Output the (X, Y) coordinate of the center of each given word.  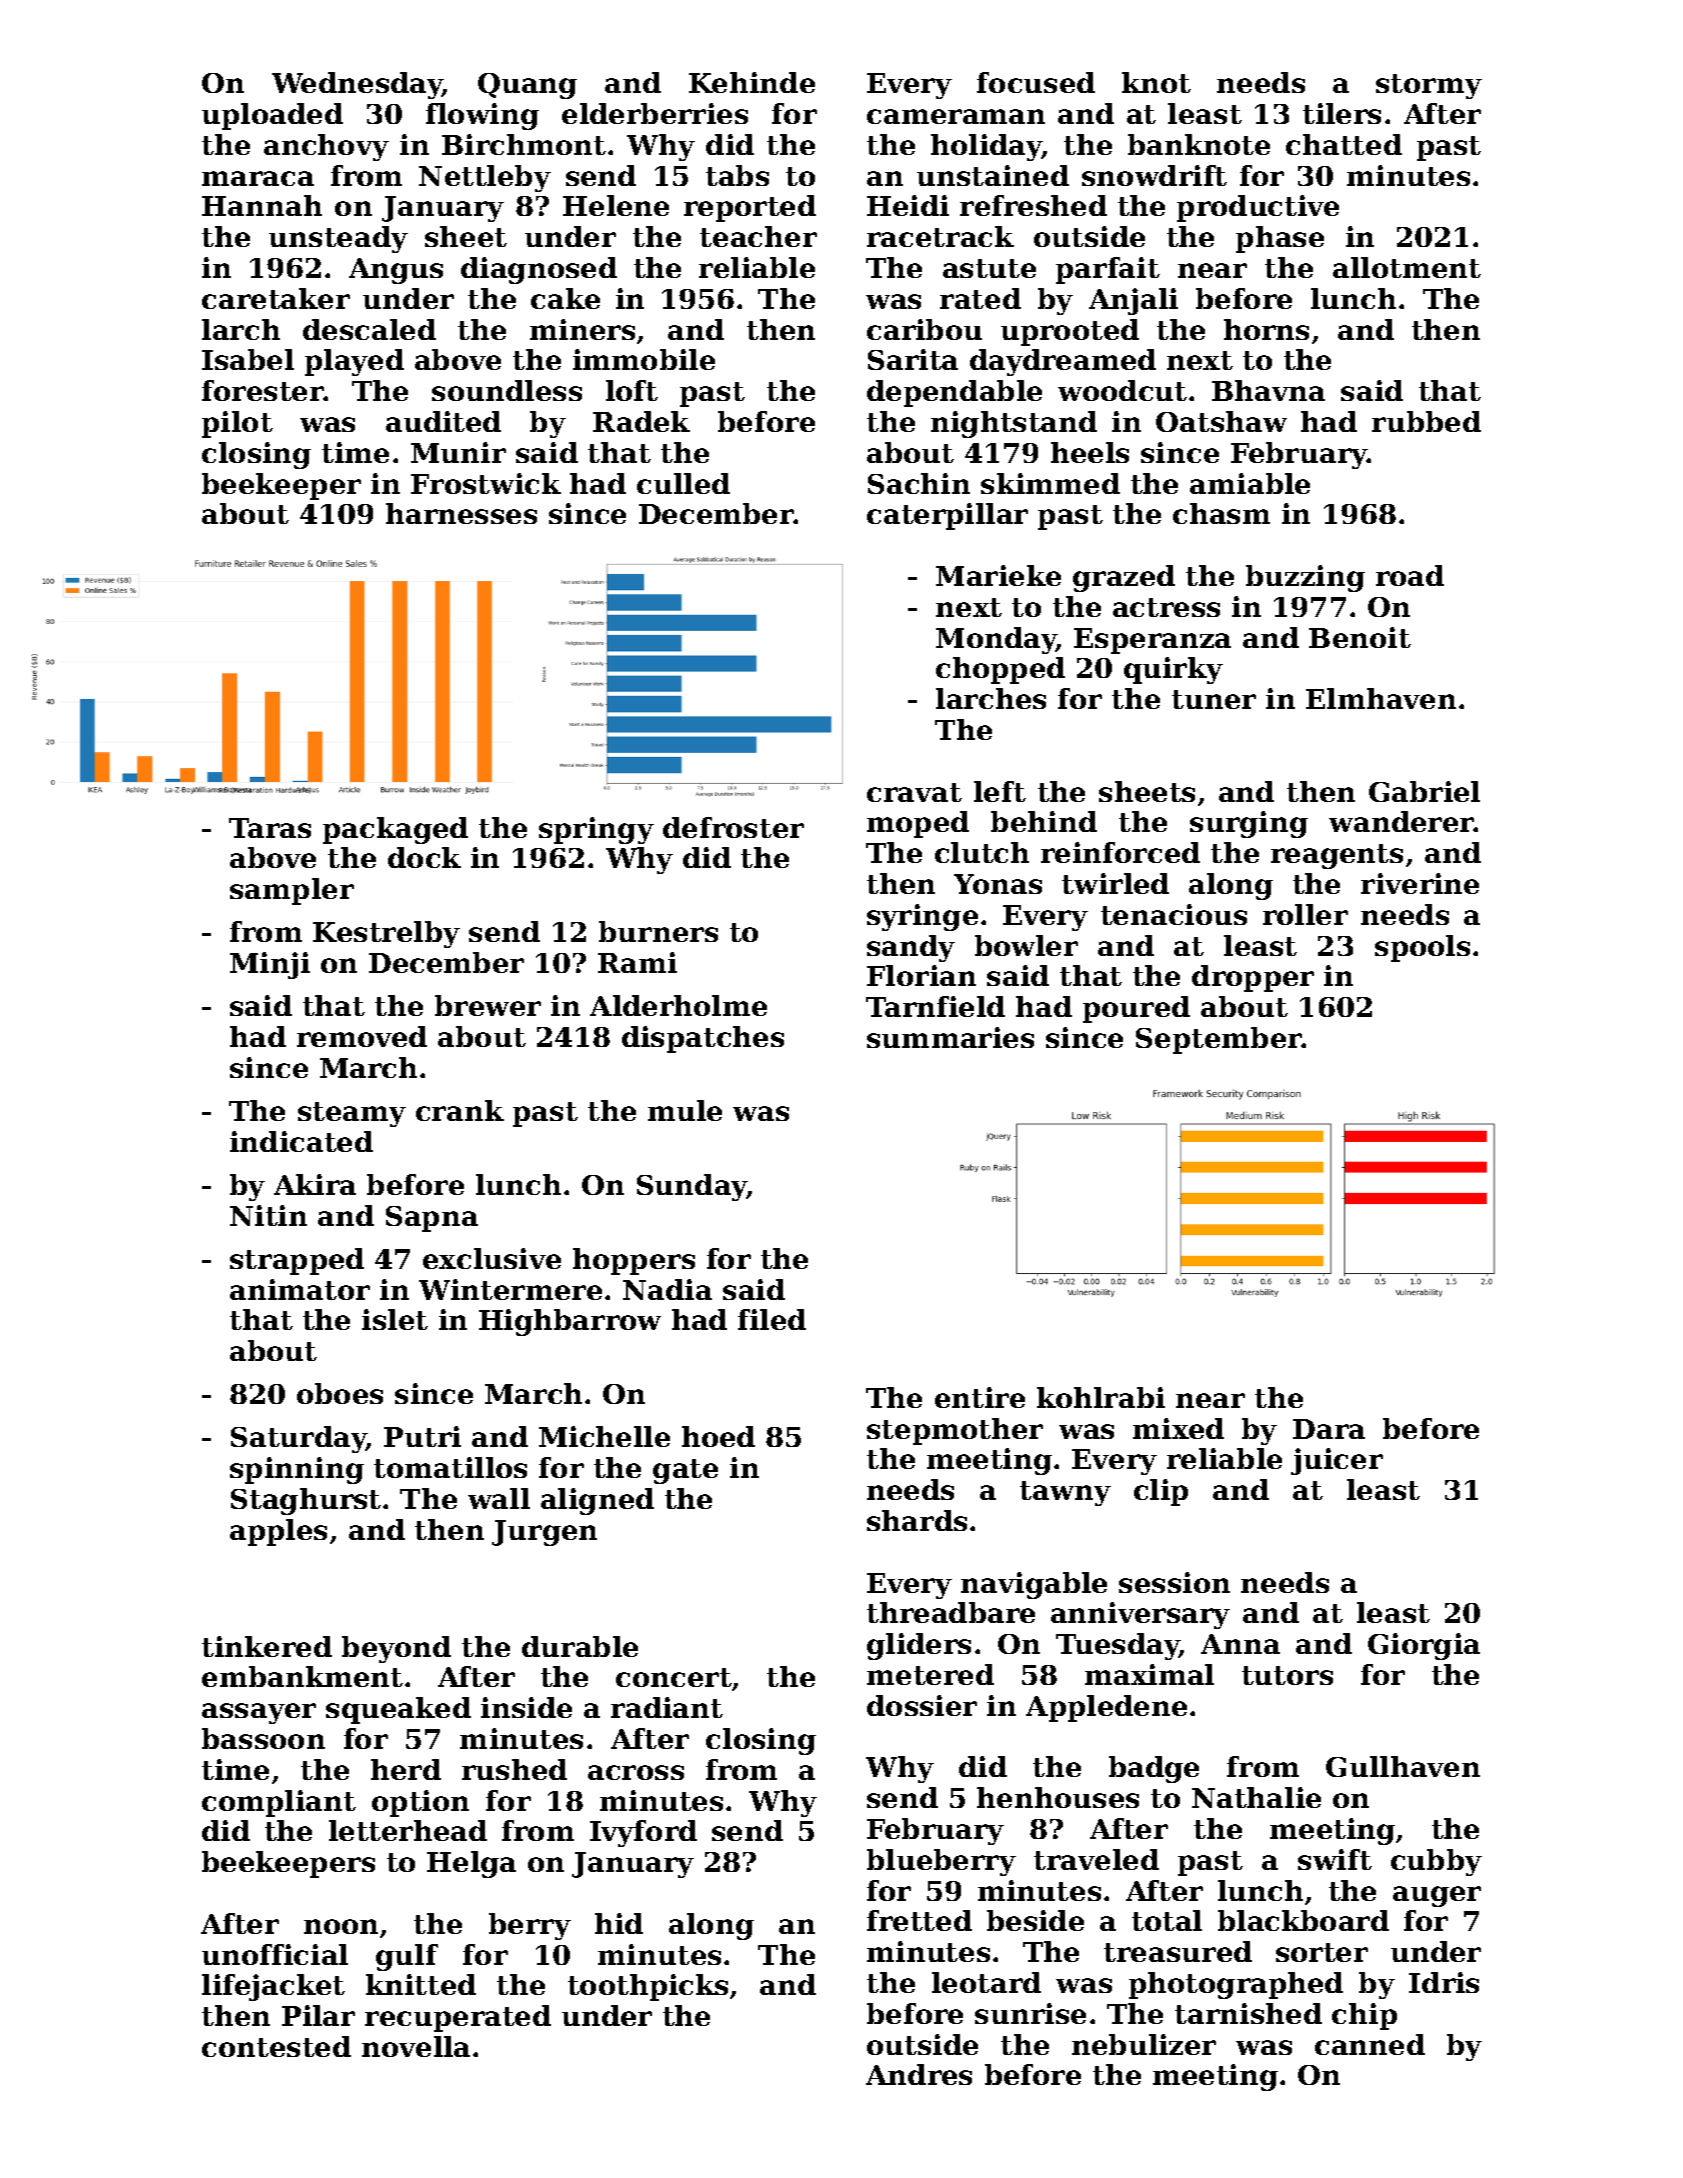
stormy (1429, 86)
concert (674, 1677)
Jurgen (544, 1533)
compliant (279, 1803)
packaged (395, 830)
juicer (1337, 1461)
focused (1036, 82)
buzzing (1305, 578)
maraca (258, 178)
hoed (718, 1436)
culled (683, 483)
